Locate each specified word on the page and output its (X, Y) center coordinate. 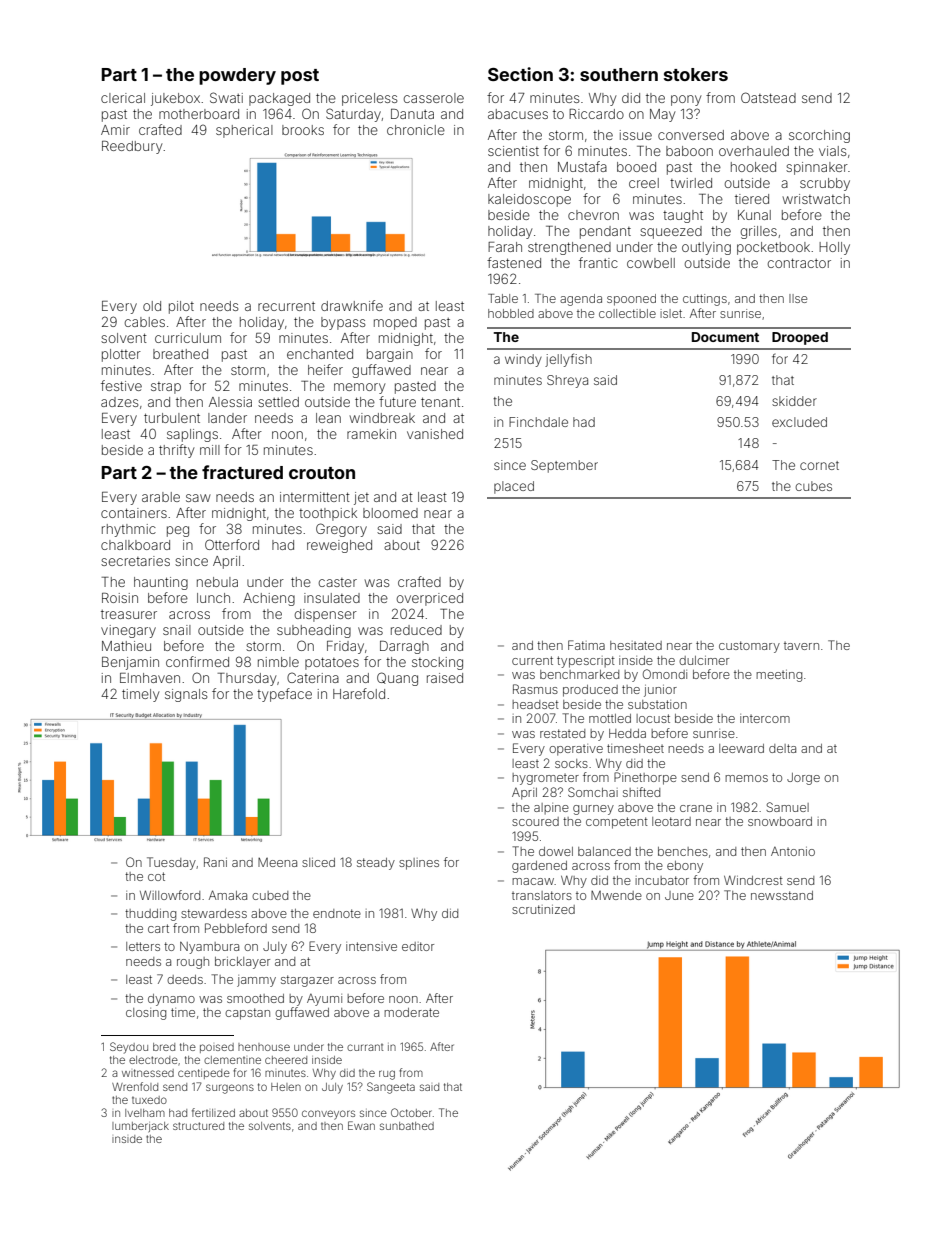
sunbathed (407, 1126)
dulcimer (704, 660)
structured (198, 1126)
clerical (123, 98)
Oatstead (768, 97)
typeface (284, 695)
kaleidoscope (529, 200)
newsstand (782, 895)
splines (419, 864)
